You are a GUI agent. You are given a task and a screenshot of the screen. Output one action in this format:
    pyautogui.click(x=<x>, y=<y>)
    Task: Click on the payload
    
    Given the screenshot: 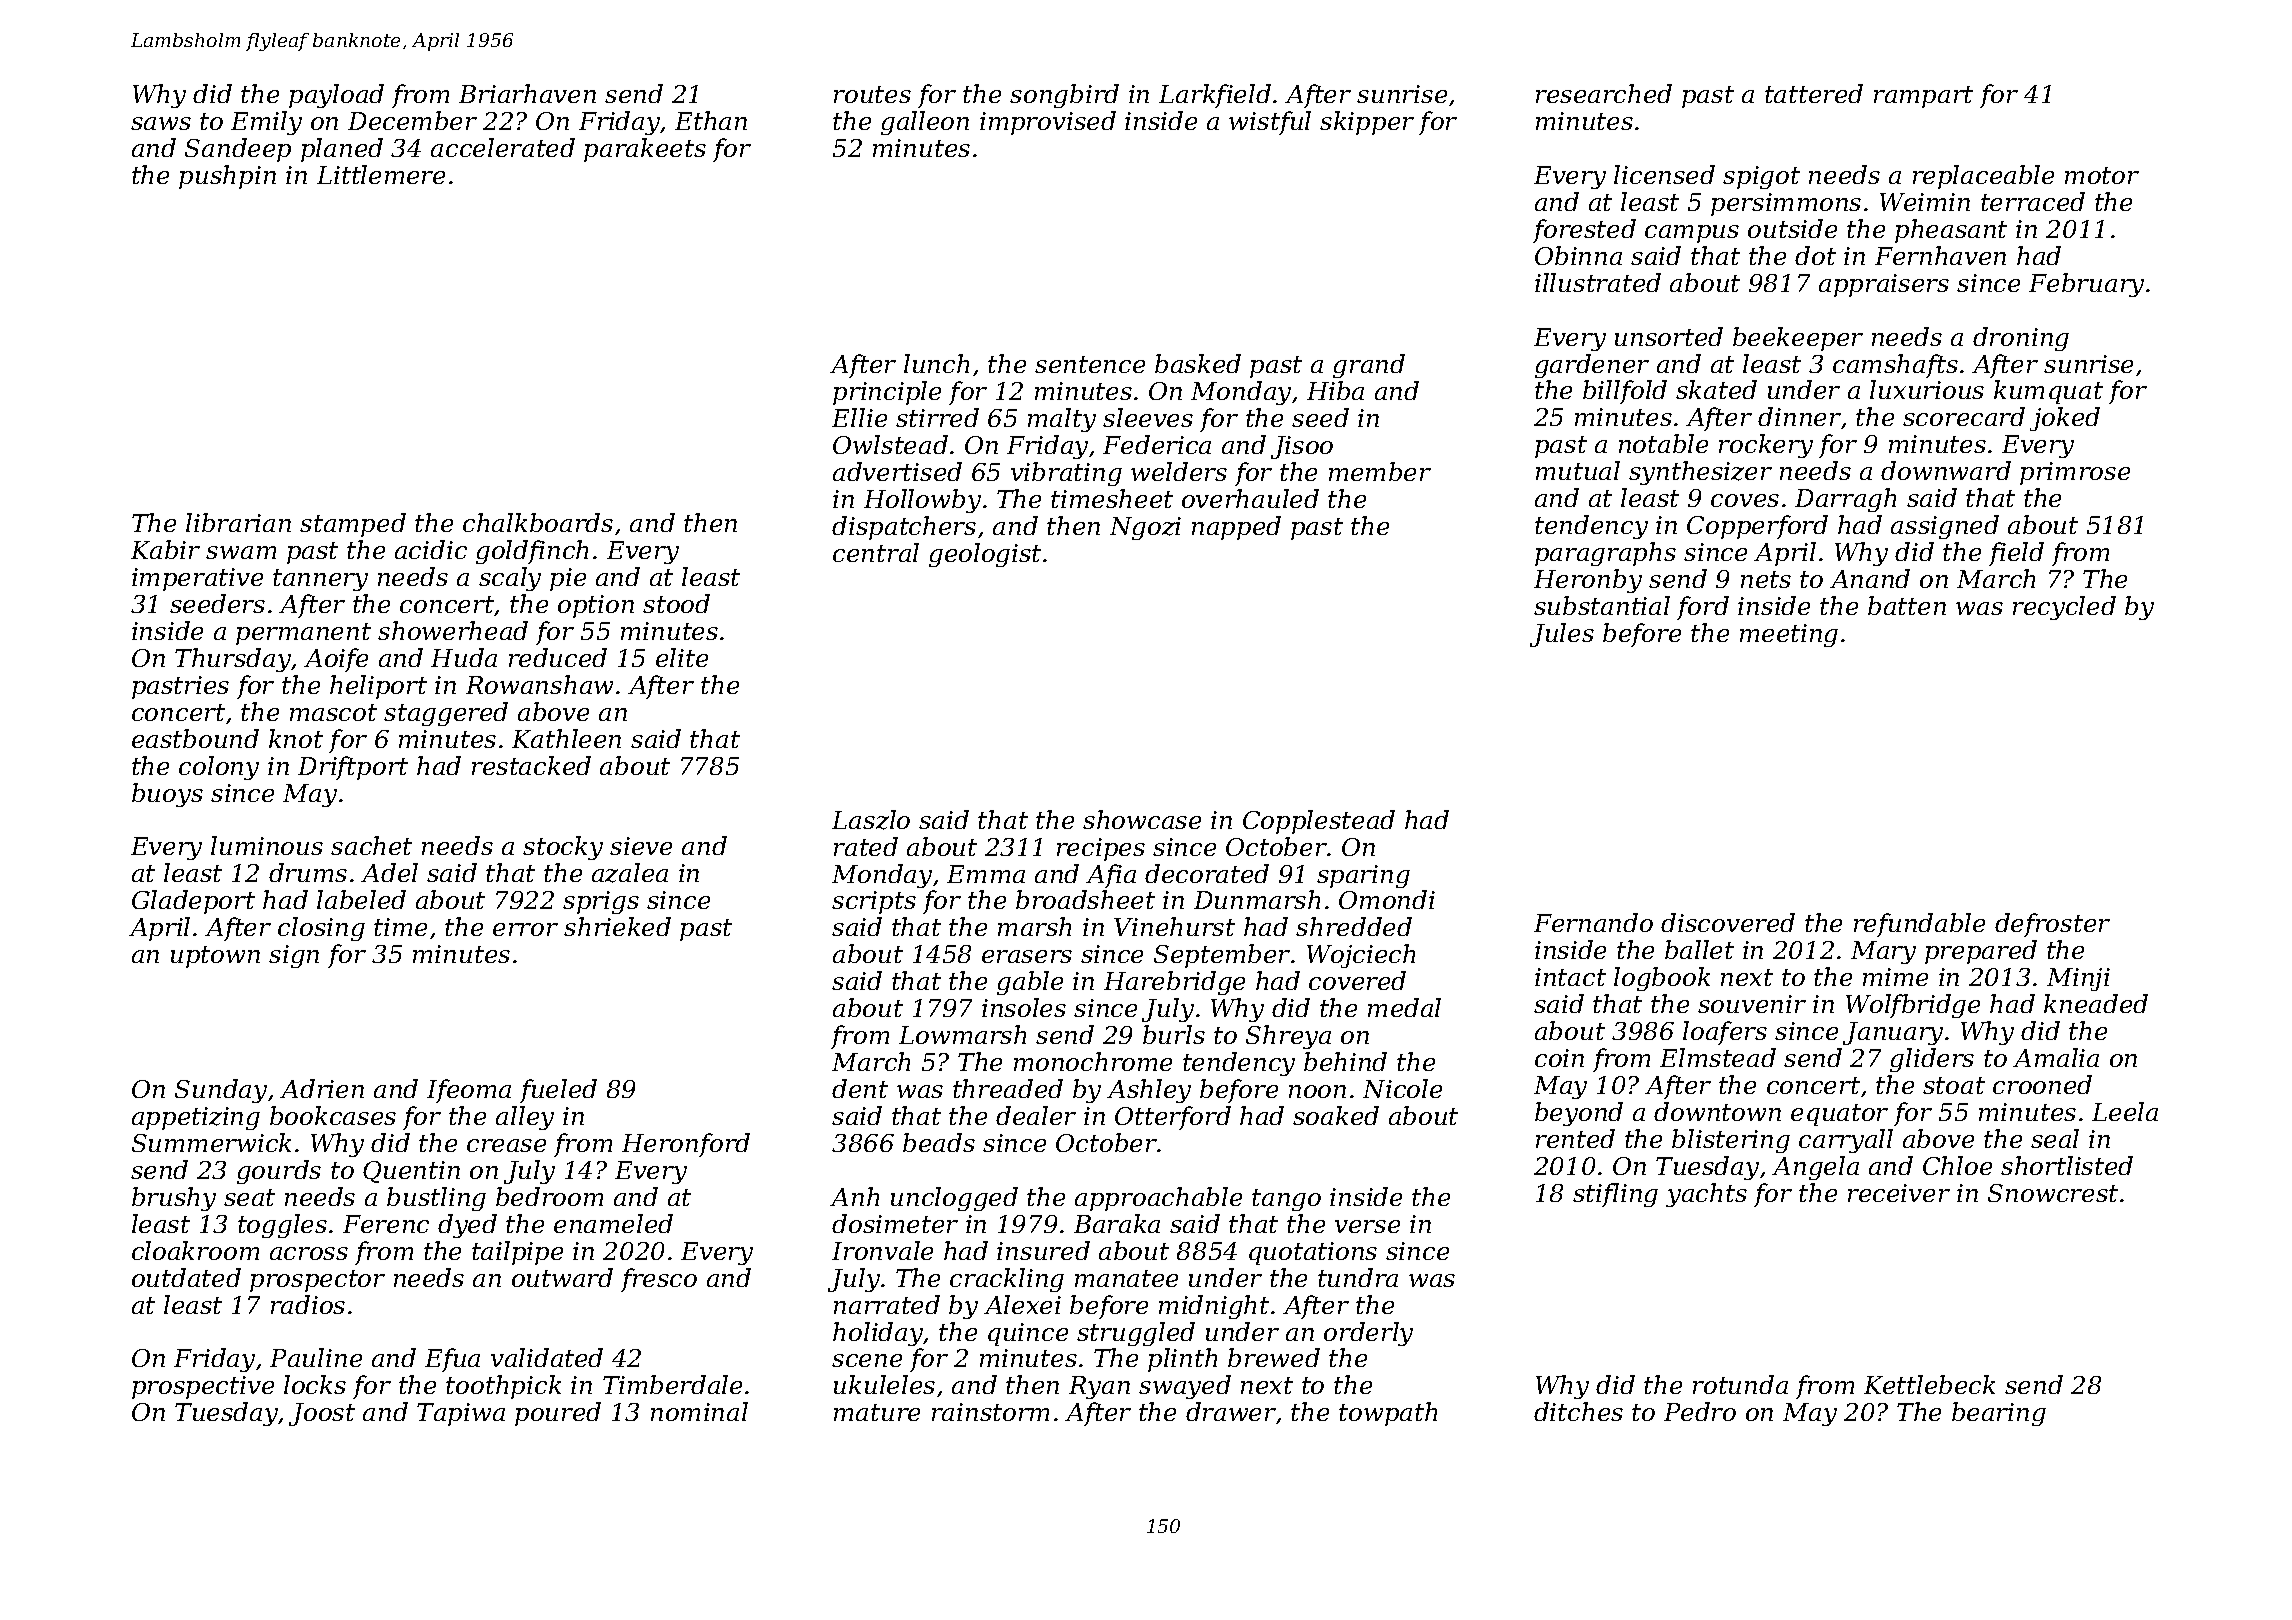 What is the action you would take?
    pyautogui.click(x=336, y=96)
